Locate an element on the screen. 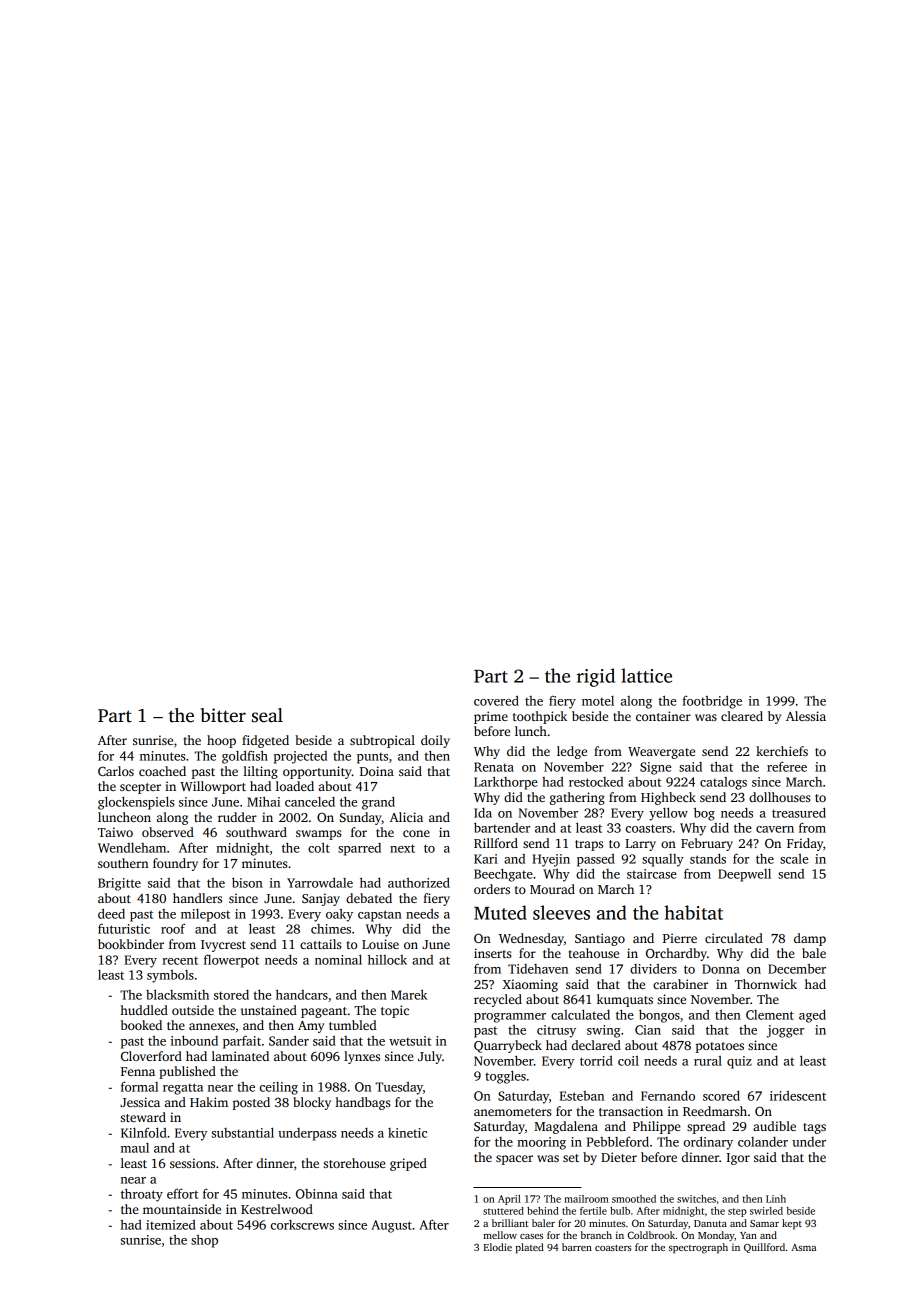 The width and height of the screenshot is (924, 1308). covered is located at coordinates (496, 700).
